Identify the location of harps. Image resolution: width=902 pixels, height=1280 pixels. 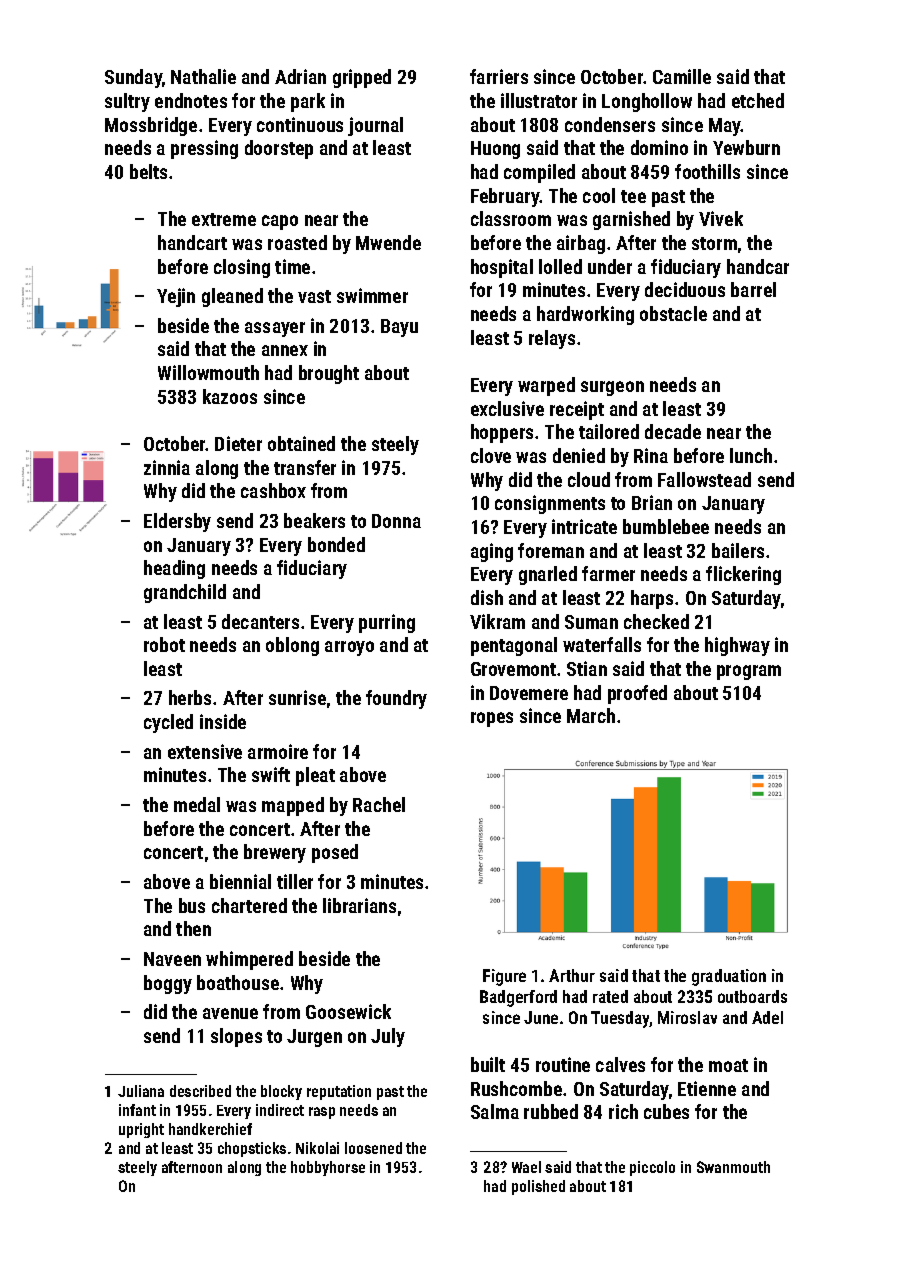
(652, 599).
